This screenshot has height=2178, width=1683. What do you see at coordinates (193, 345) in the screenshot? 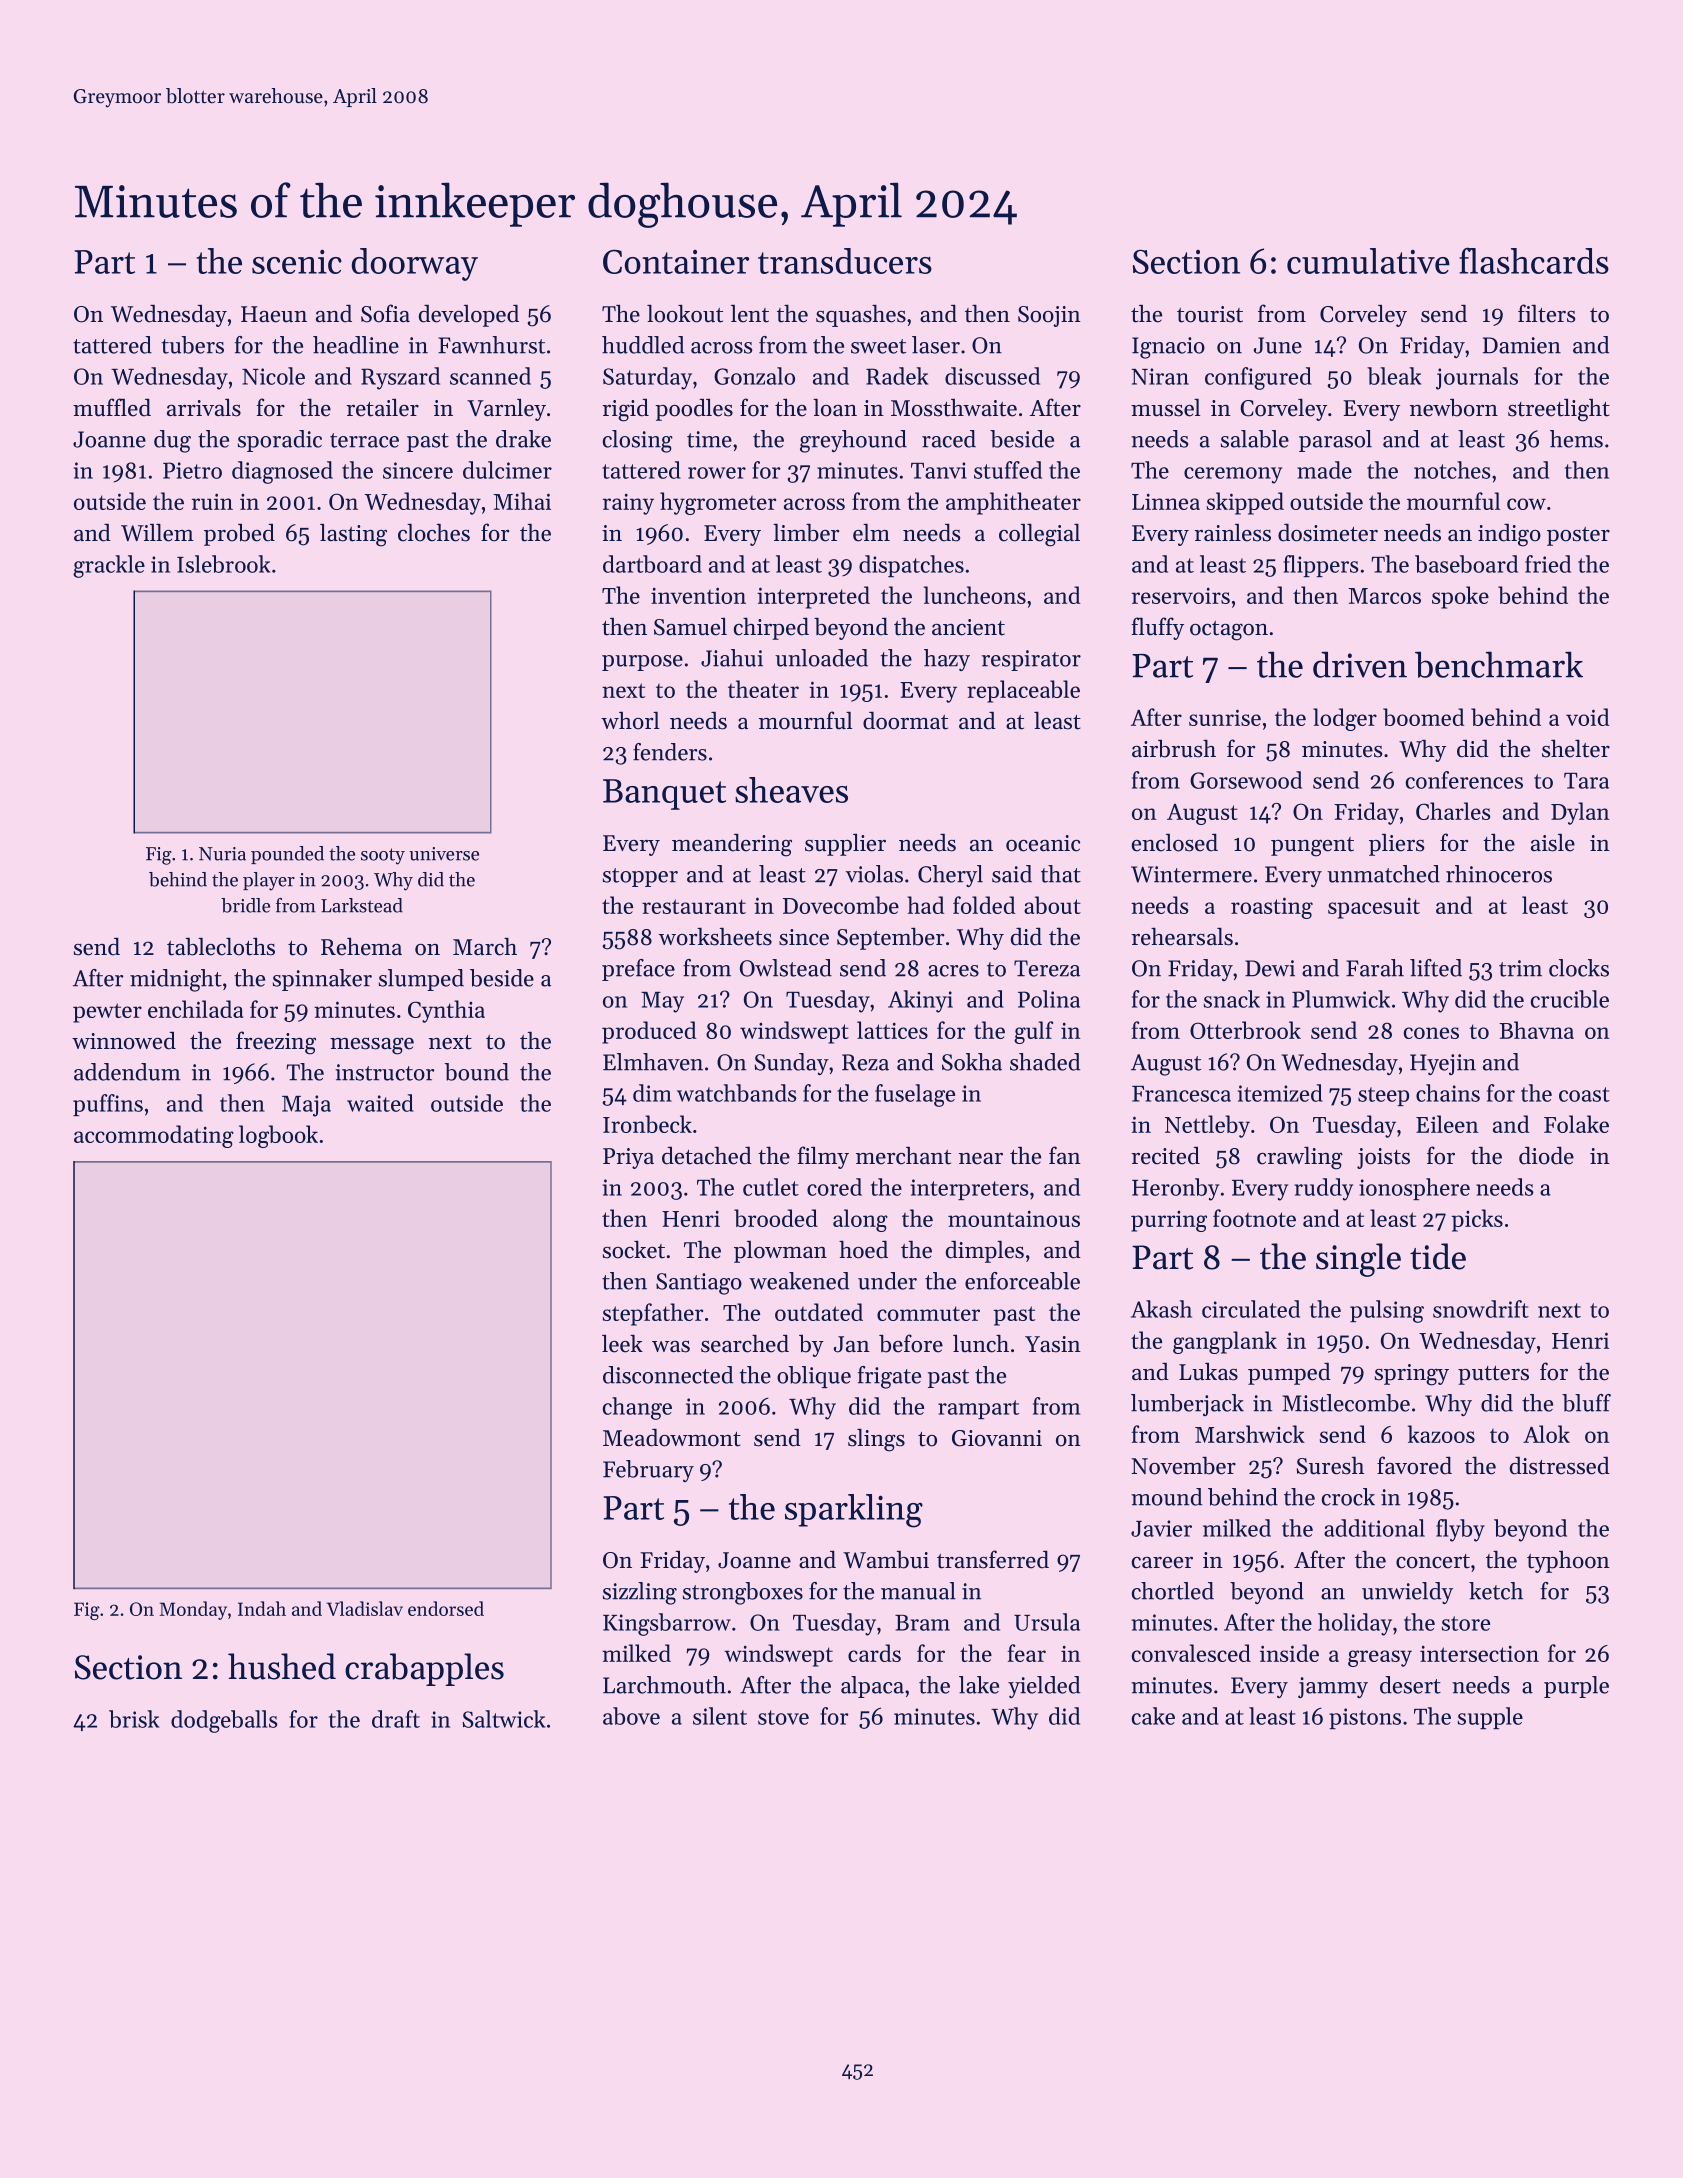
I see `tubers` at bounding box center [193, 345].
